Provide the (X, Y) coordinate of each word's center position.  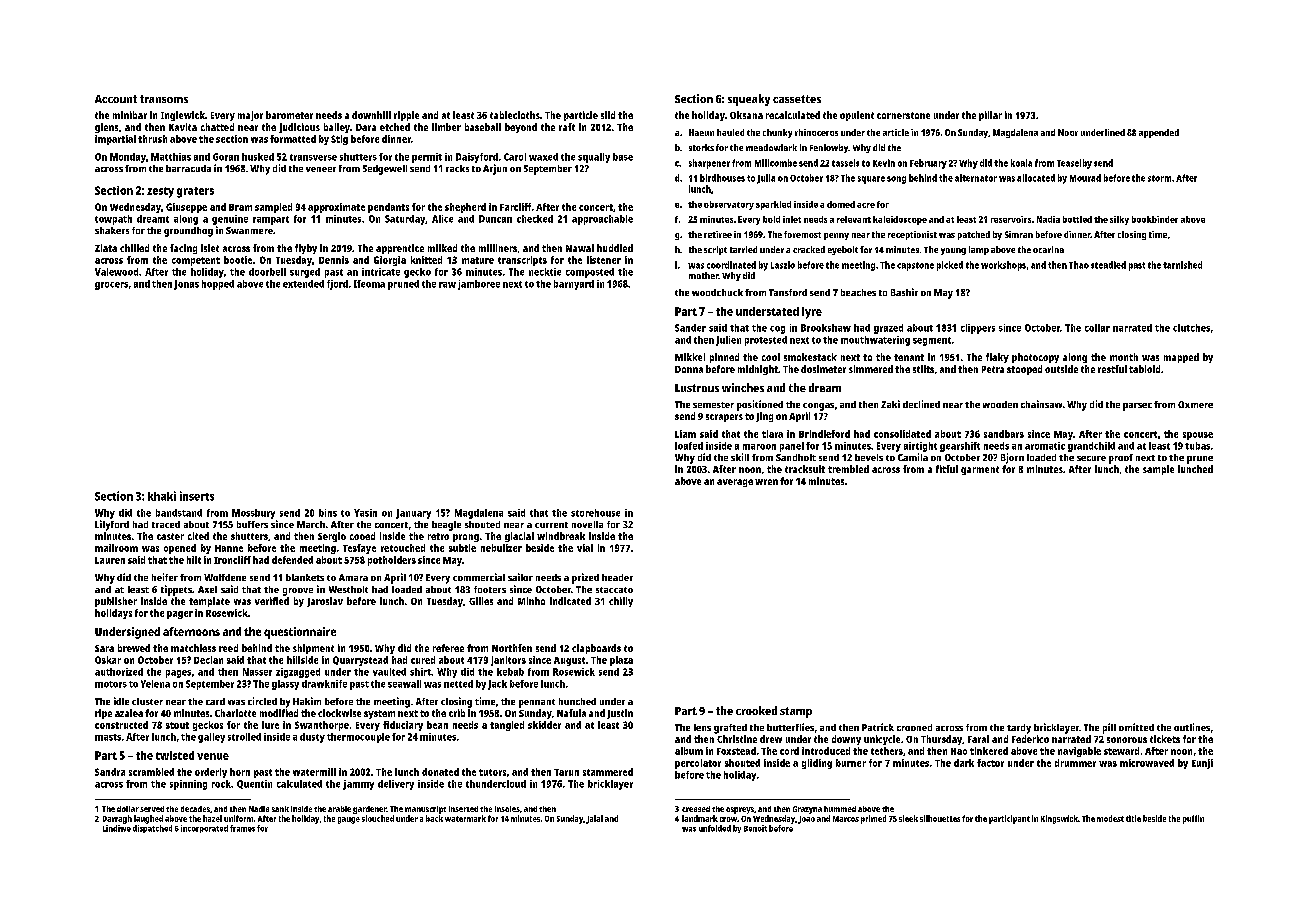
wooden (1000, 404)
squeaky (749, 100)
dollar (128, 809)
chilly (621, 602)
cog (777, 330)
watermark (465, 818)
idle (121, 701)
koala (1021, 163)
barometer (289, 115)
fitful (947, 469)
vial (585, 548)
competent (196, 261)
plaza (621, 661)
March (311, 524)
